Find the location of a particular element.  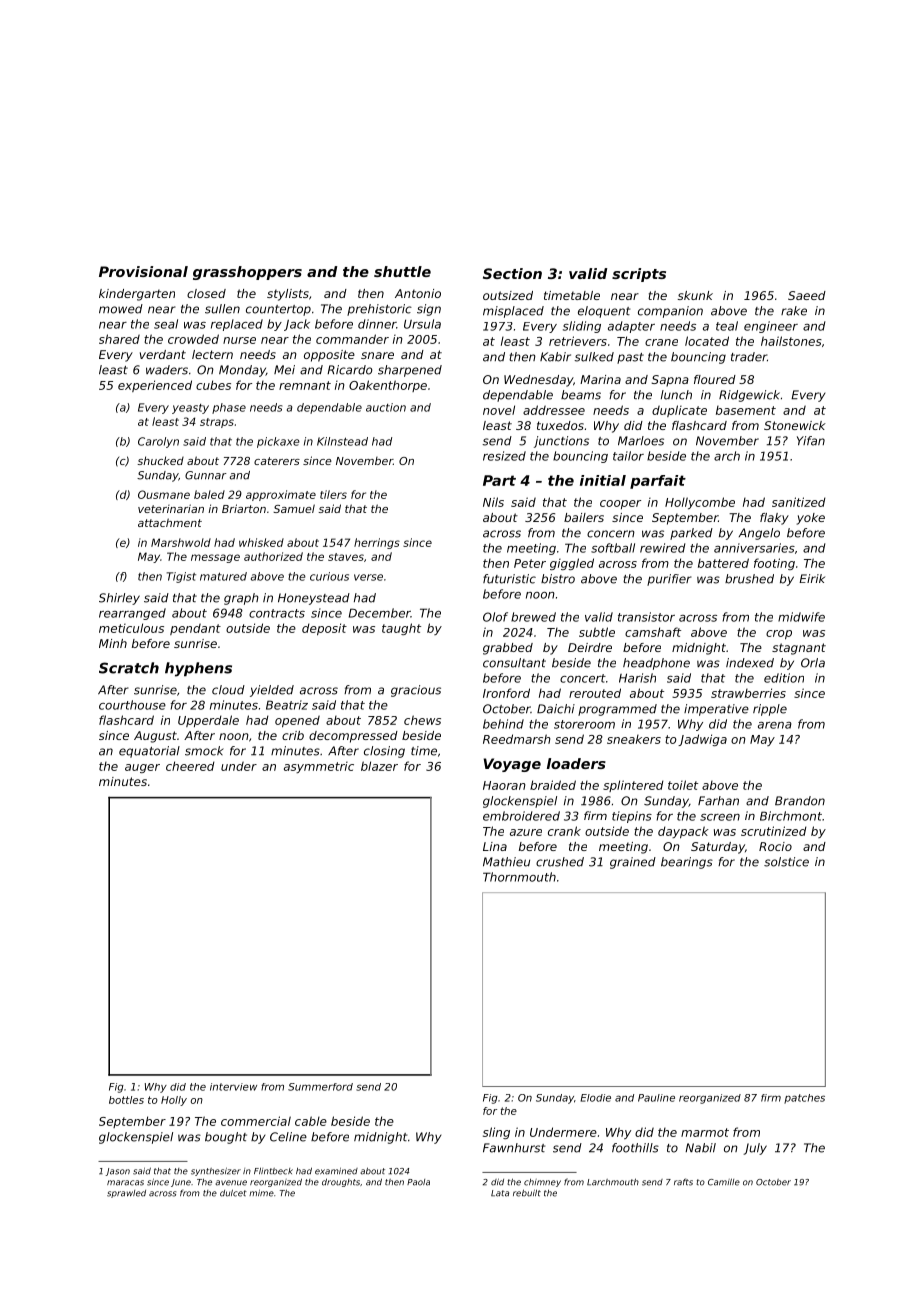

bottles is located at coordinates (126, 1100).
